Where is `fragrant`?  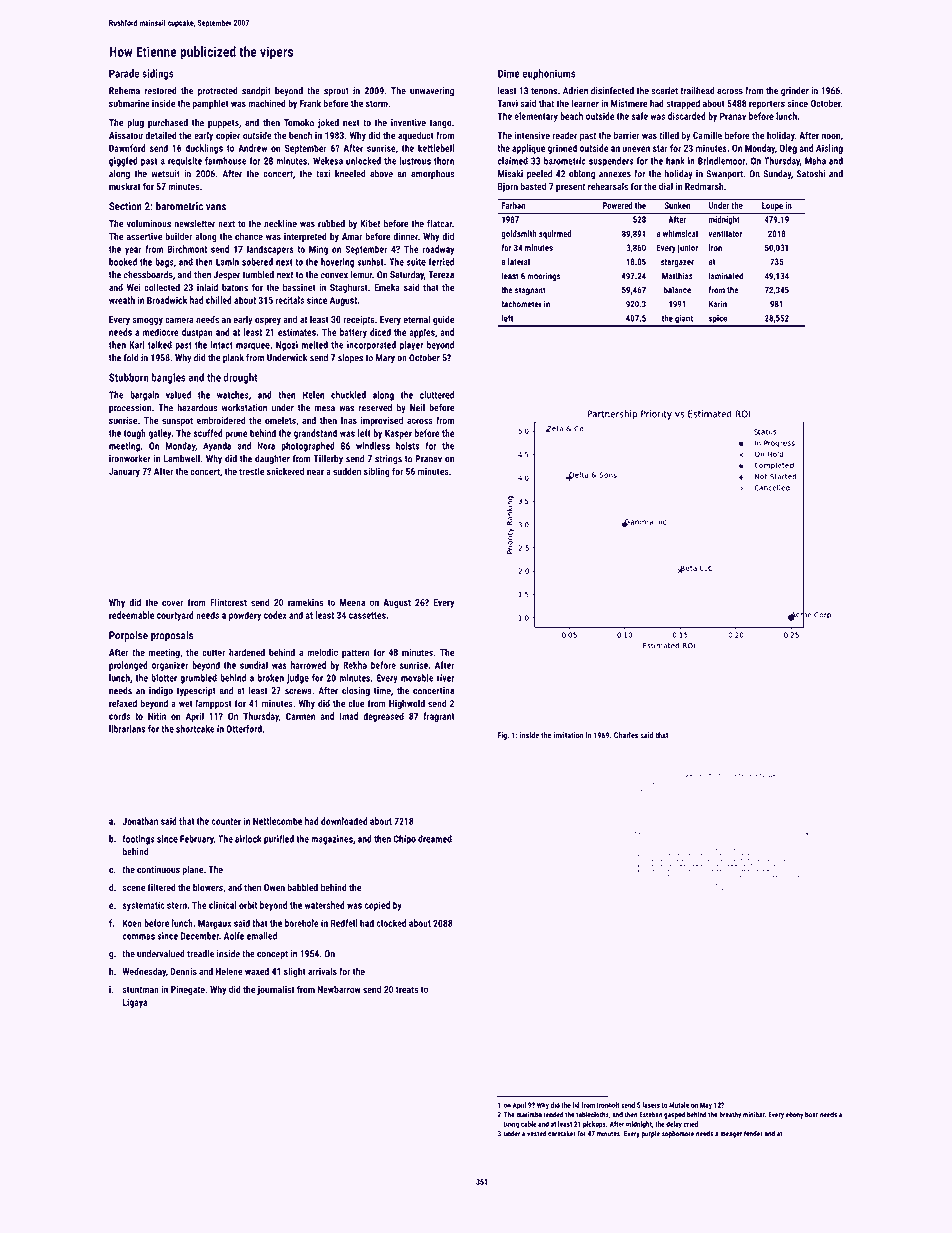
fragrant is located at coordinates (438, 717).
